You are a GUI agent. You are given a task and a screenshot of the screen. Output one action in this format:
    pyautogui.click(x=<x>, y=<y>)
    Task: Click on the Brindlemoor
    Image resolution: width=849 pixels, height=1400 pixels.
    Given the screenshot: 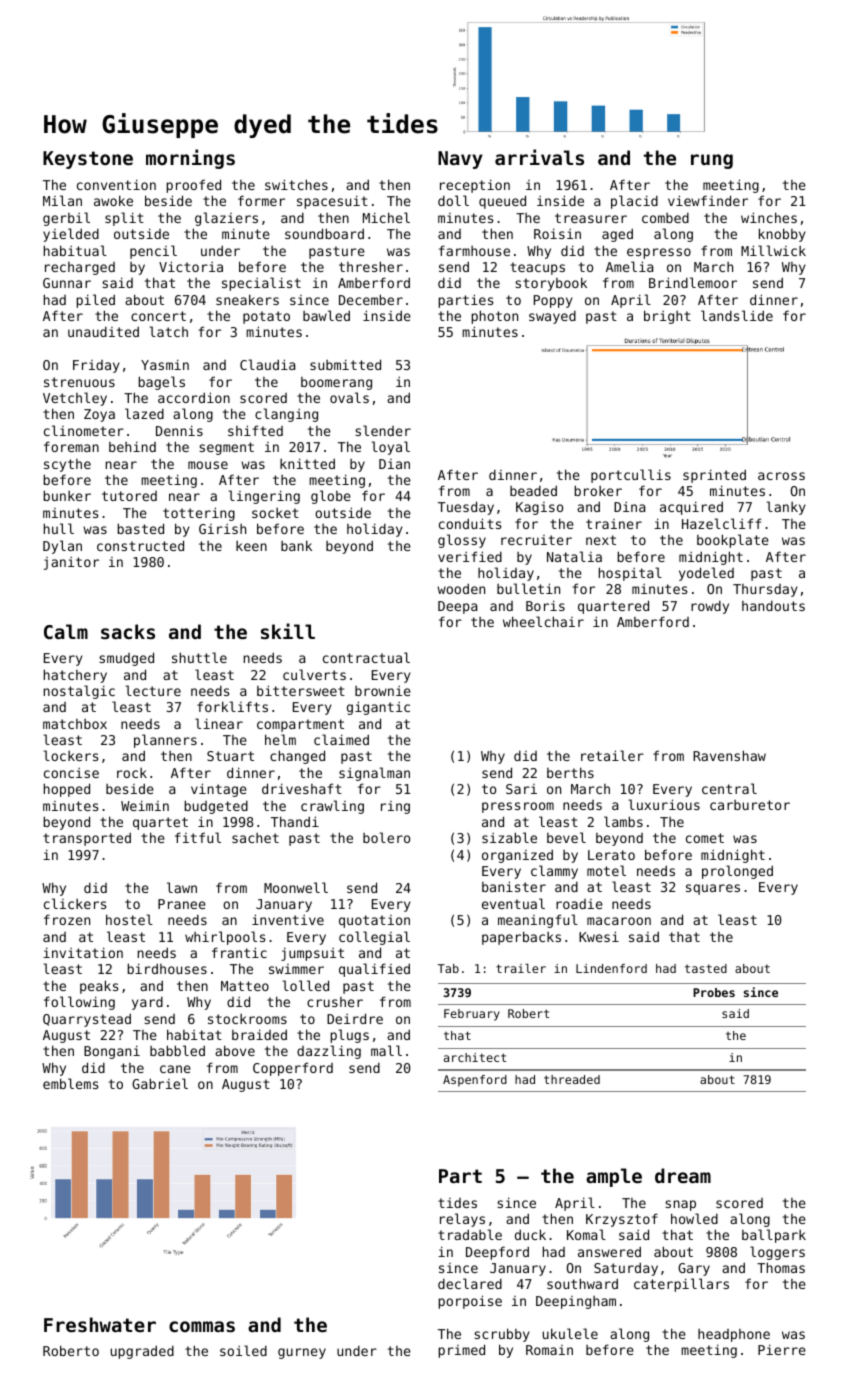 What is the action you would take?
    pyautogui.click(x=693, y=282)
